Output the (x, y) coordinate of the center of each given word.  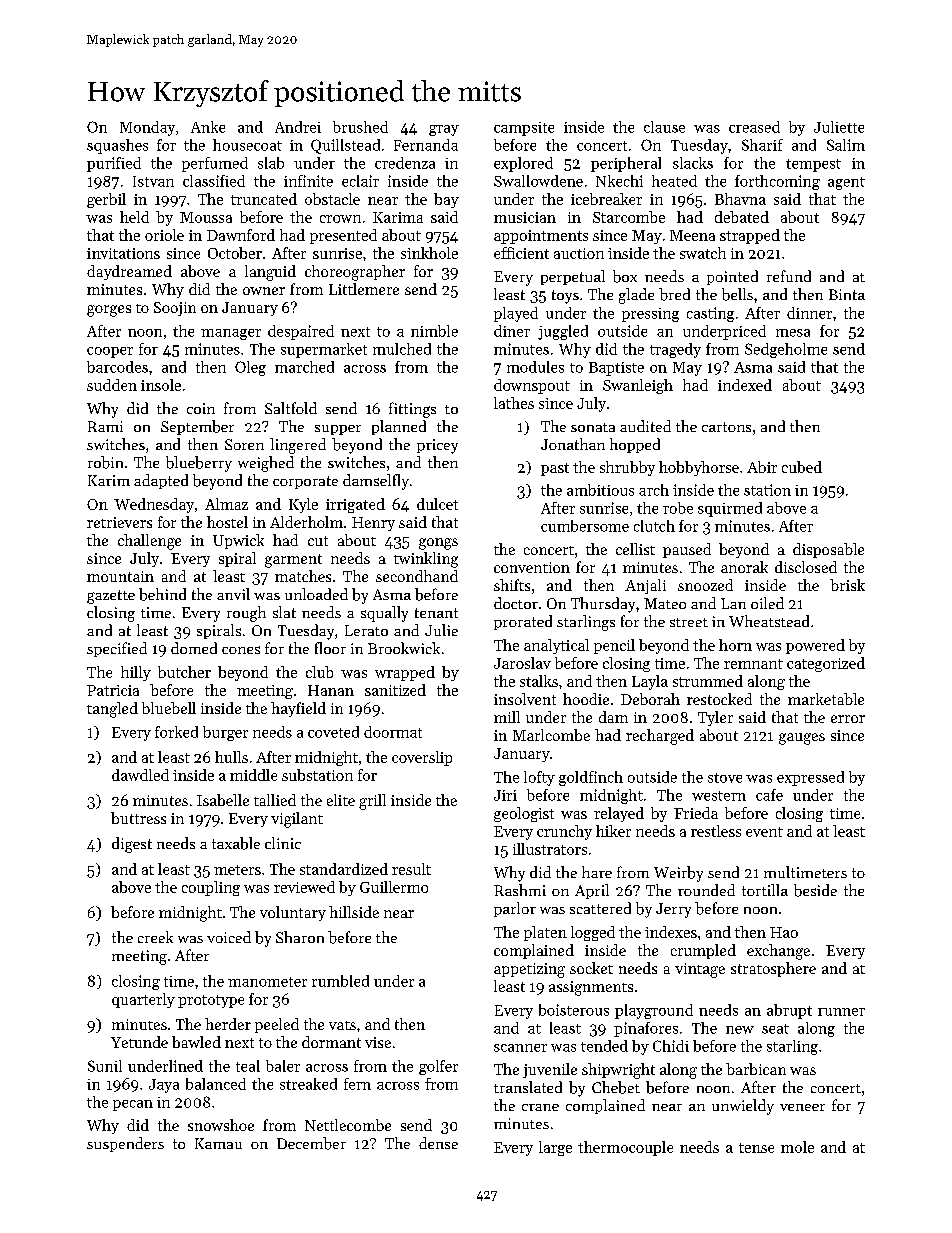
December (311, 1143)
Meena (692, 235)
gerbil (106, 200)
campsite (524, 129)
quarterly (143, 1000)
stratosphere (773, 969)
